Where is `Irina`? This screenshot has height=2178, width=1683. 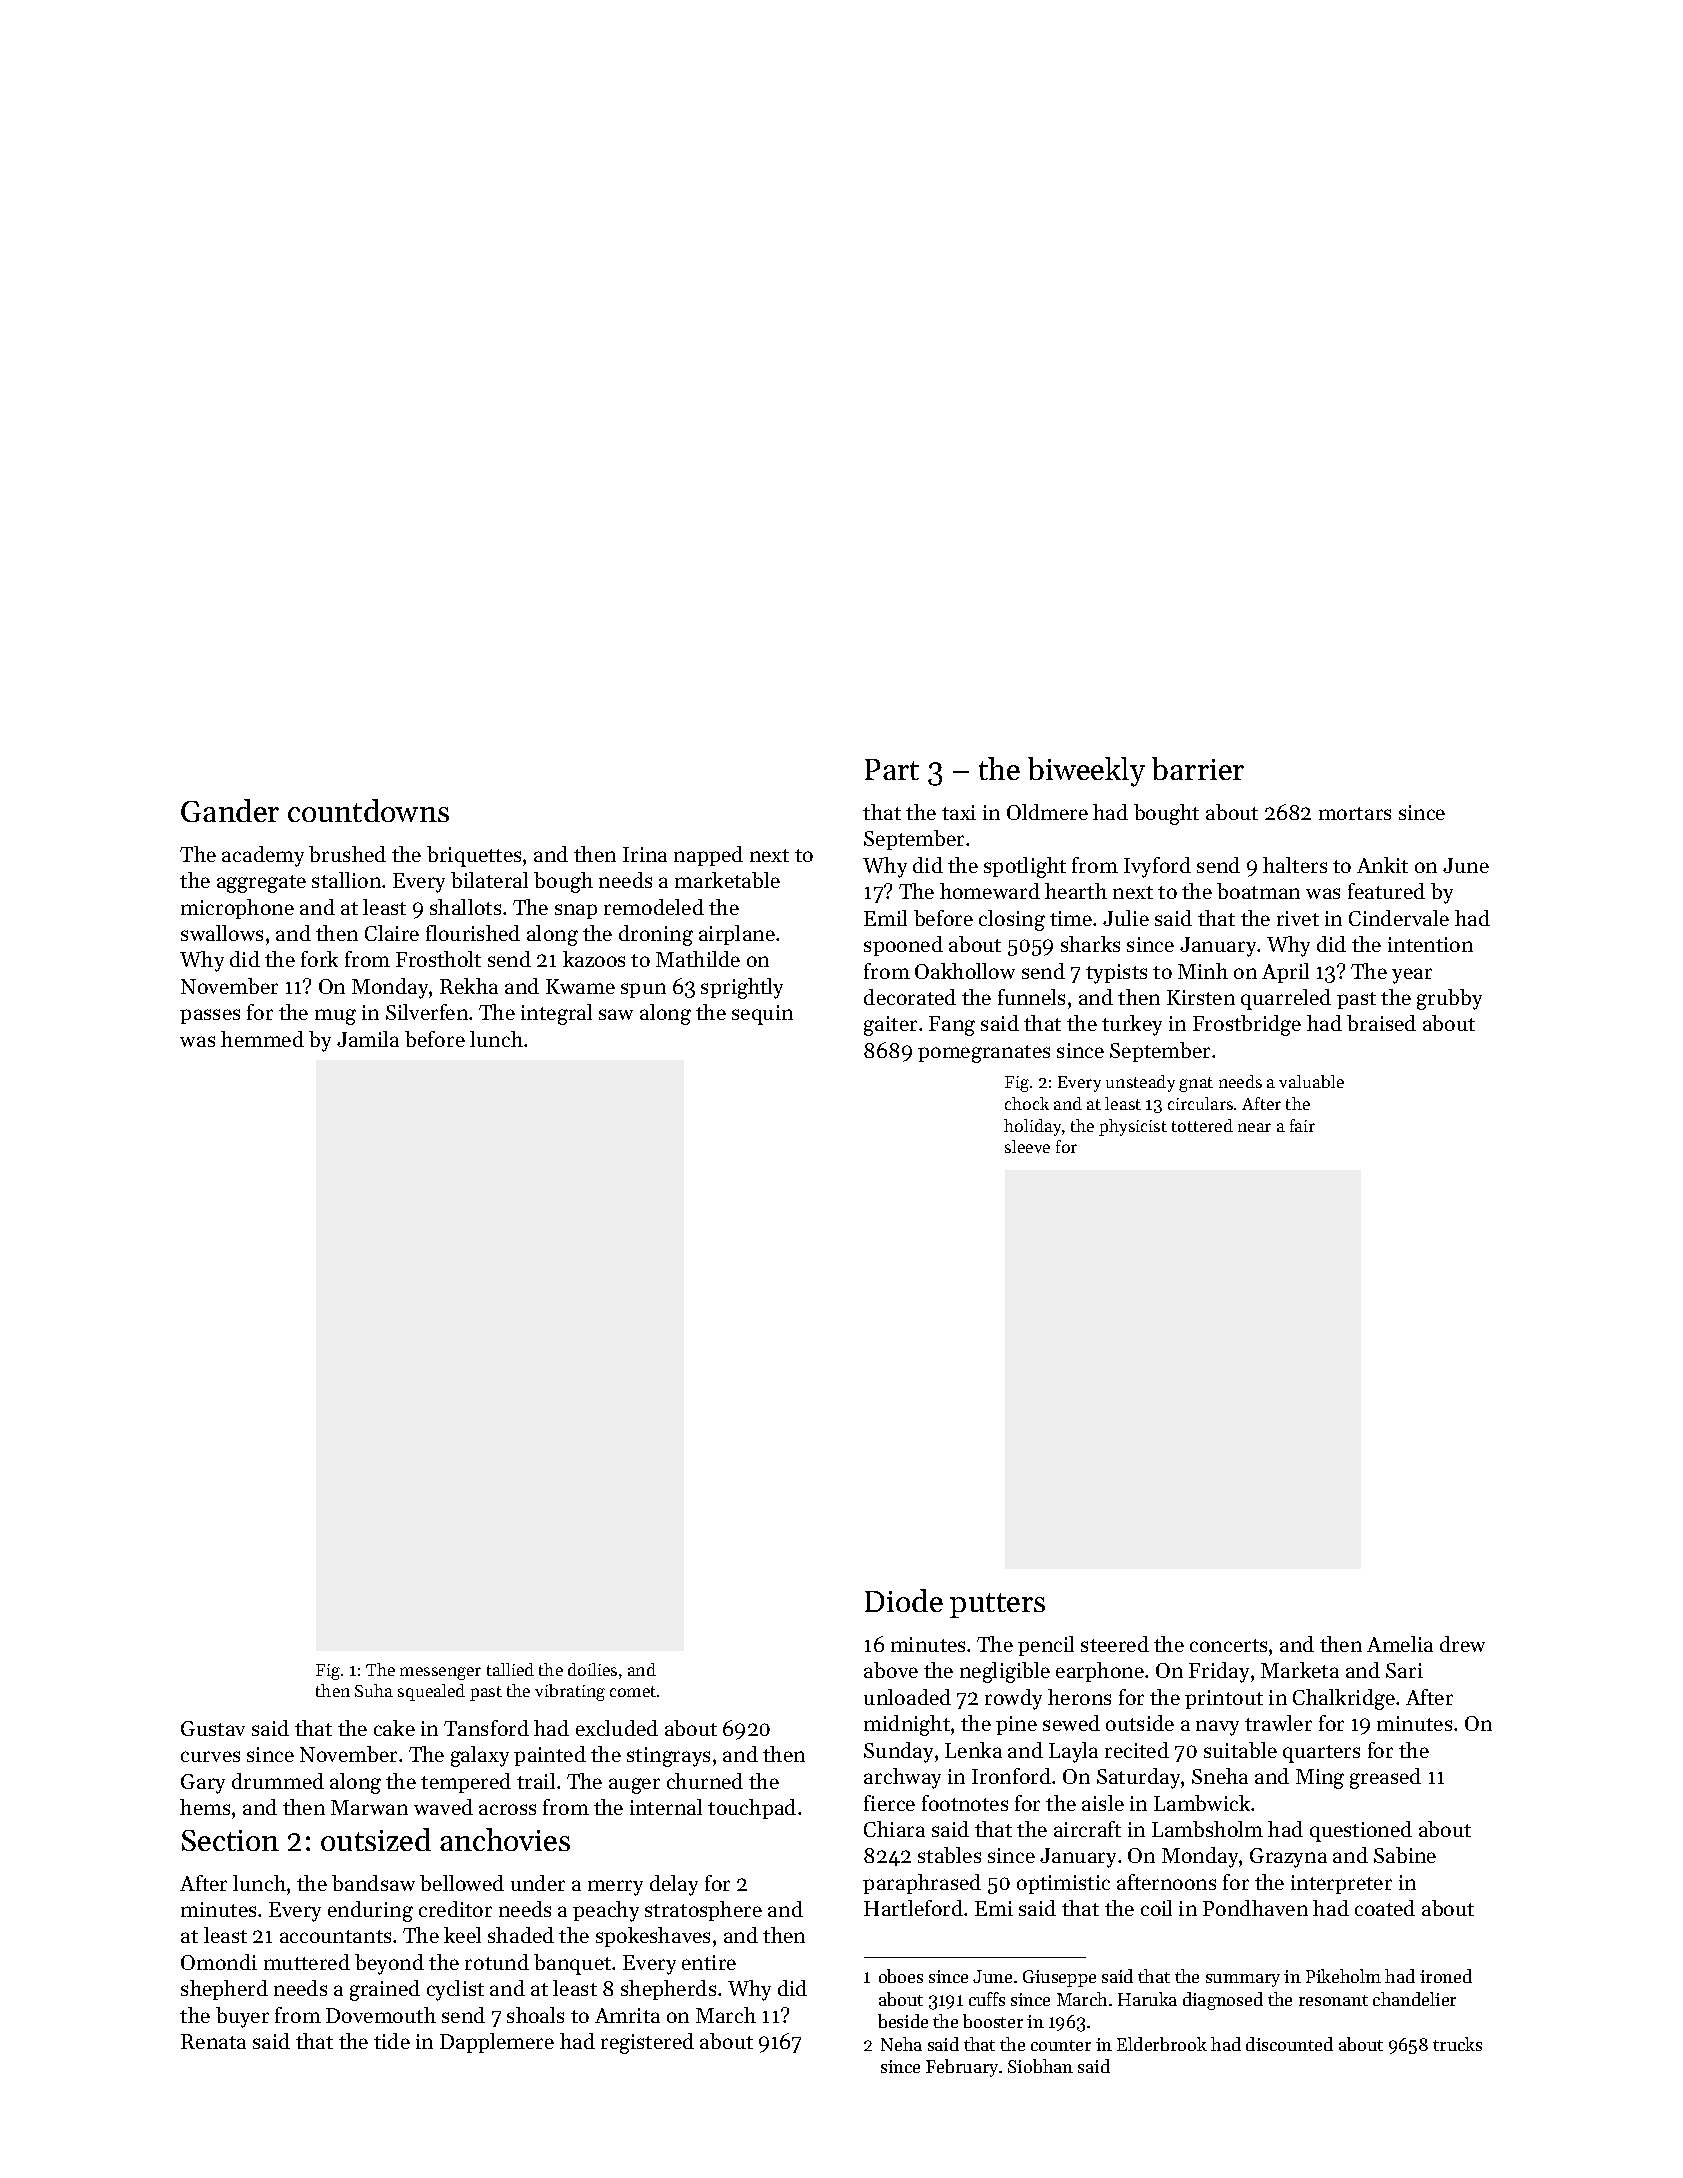
Irina is located at coordinates (645, 854).
